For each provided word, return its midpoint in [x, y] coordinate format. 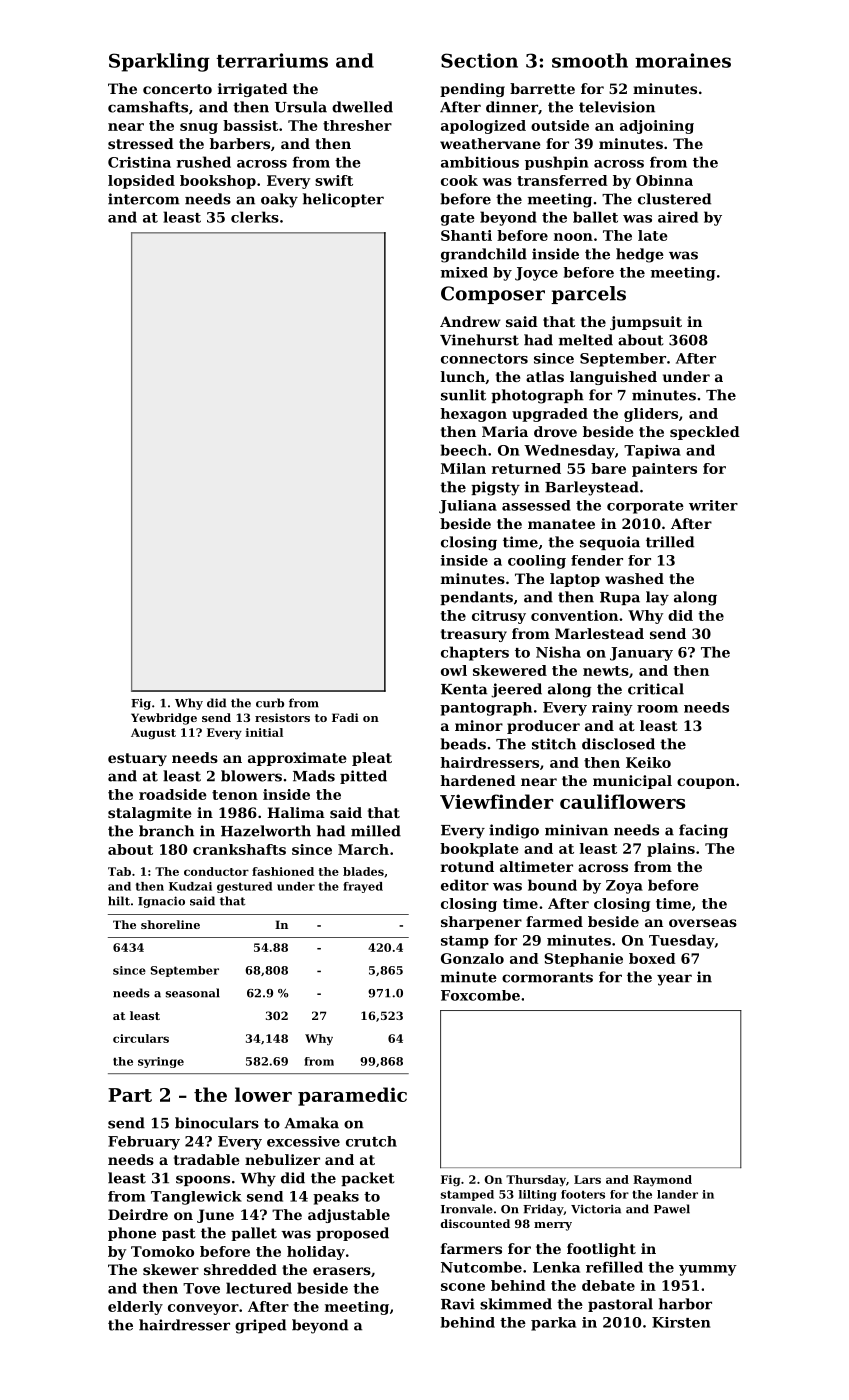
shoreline [170, 924]
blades [363, 871]
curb [270, 703]
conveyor [203, 1309]
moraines [683, 60]
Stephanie [583, 960]
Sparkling [159, 62]
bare [608, 468]
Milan [463, 468]
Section [479, 60]
